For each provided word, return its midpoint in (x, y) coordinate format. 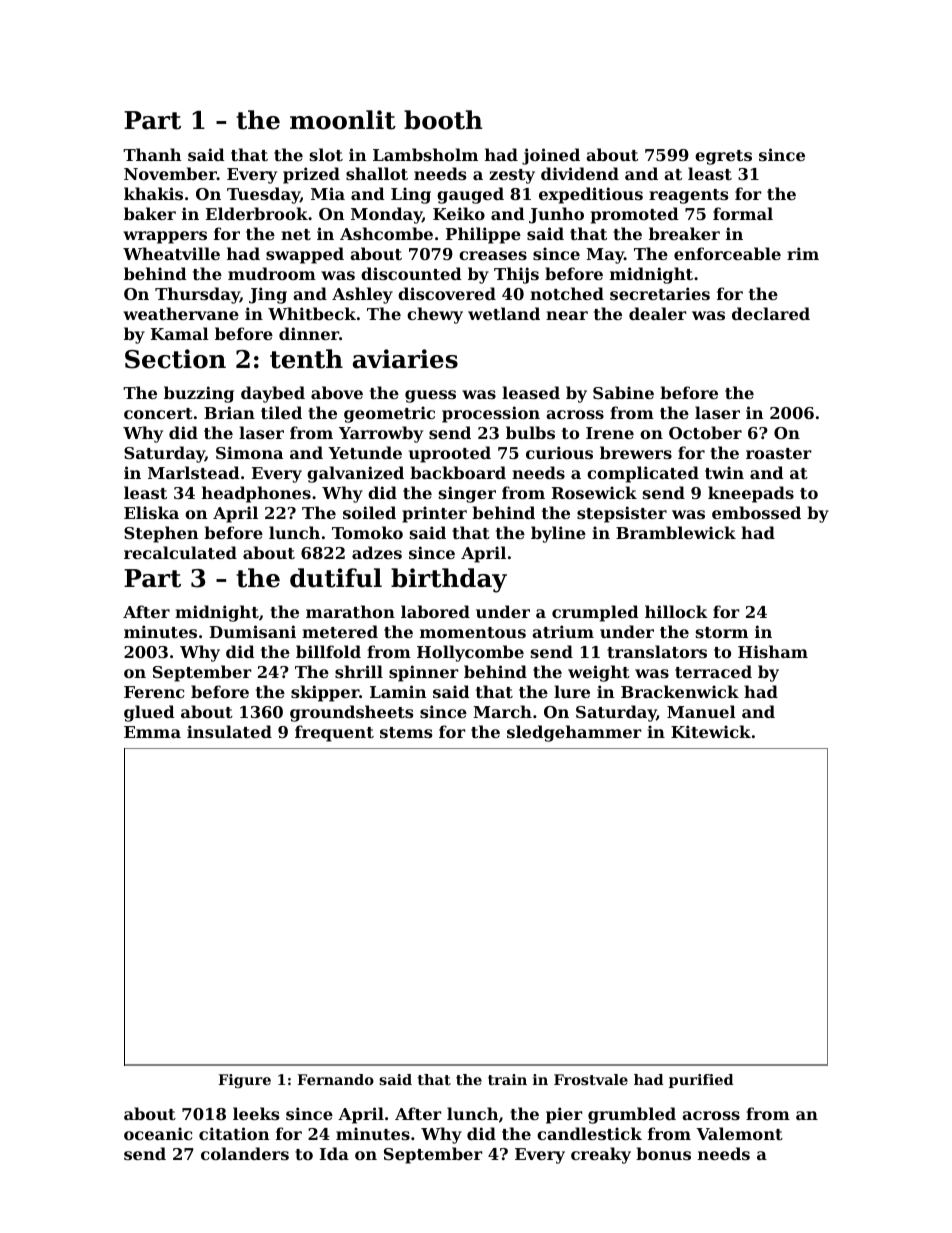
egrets (723, 157)
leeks (256, 1113)
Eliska (151, 512)
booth (443, 120)
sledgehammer (574, 733)
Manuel (701, 711)
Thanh (152, 154)
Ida (334, 1153)
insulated (229, 731)
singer (467, 494)
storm (722, 632)
